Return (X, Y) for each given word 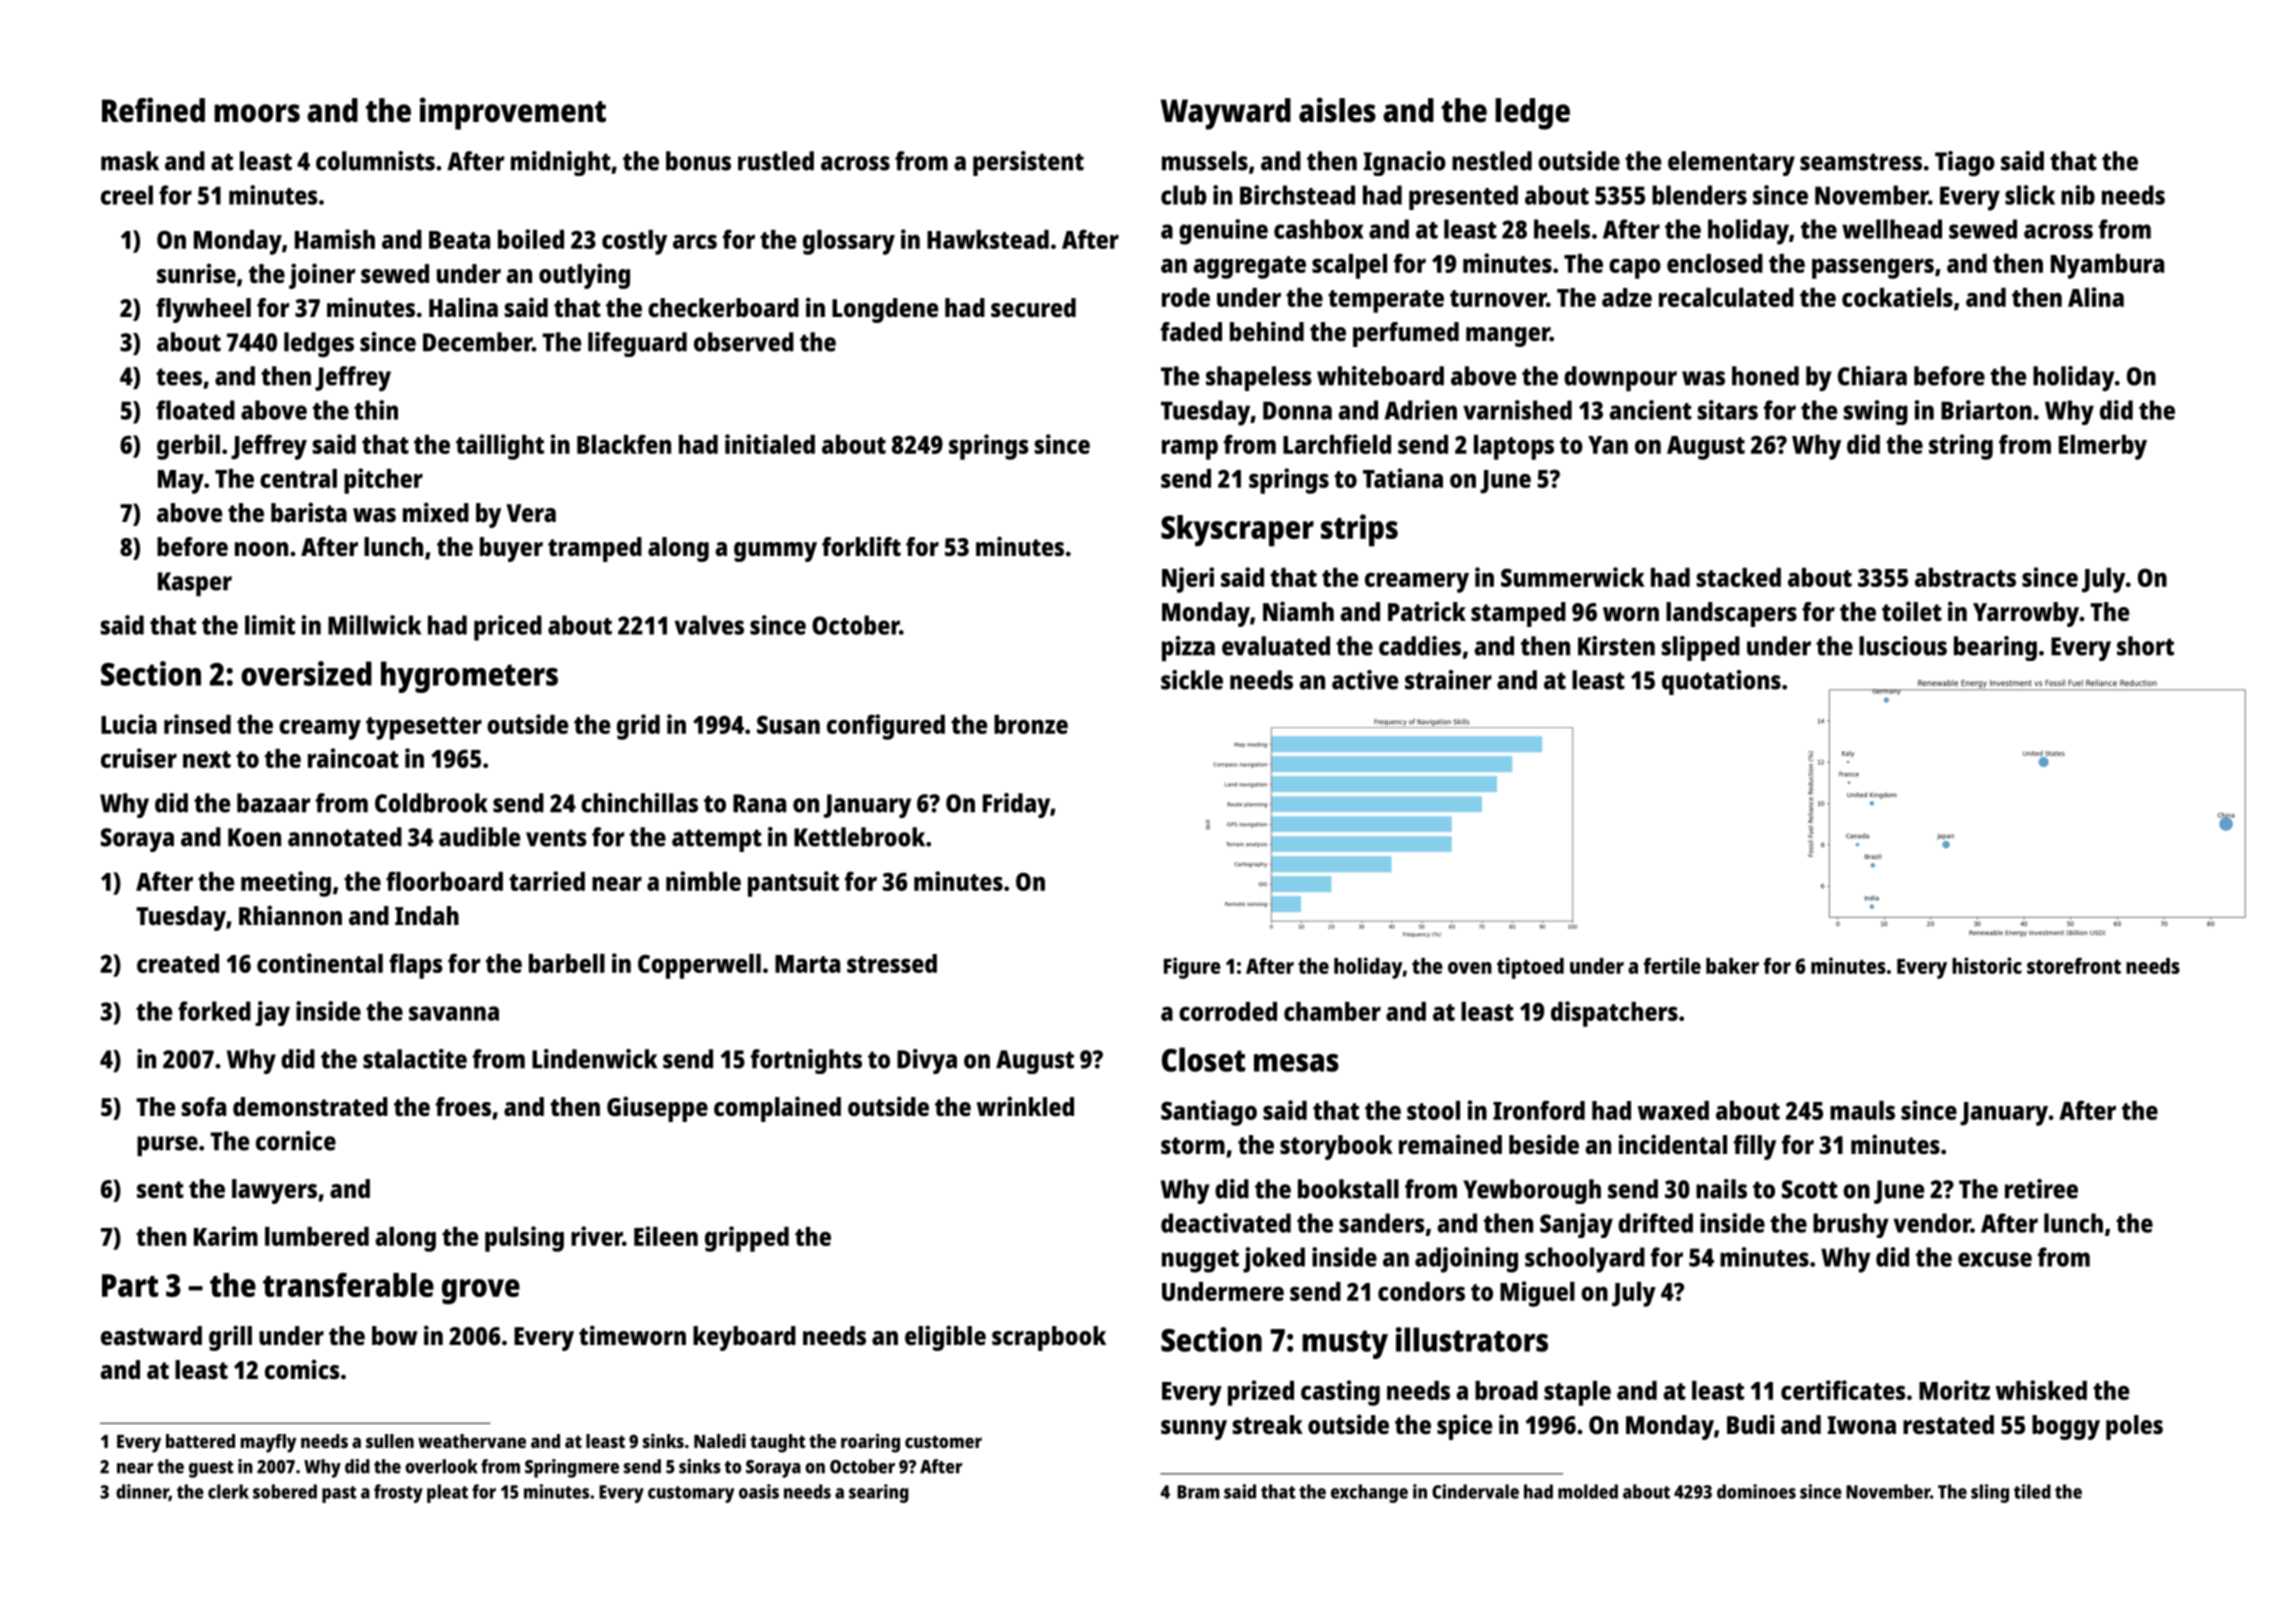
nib (2078, 195)
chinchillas (639, 803)
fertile (1672, 965)
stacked (1739, 577)
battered (200, 1441)
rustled (776, 161)
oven (1470, 968)
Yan (1608, 445)
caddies (1420, 646)
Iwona (1861, 1425)
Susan (788, 724)
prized (1261, 1393)
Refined (153, 110)
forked (214, 1011)
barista (309, 512)
